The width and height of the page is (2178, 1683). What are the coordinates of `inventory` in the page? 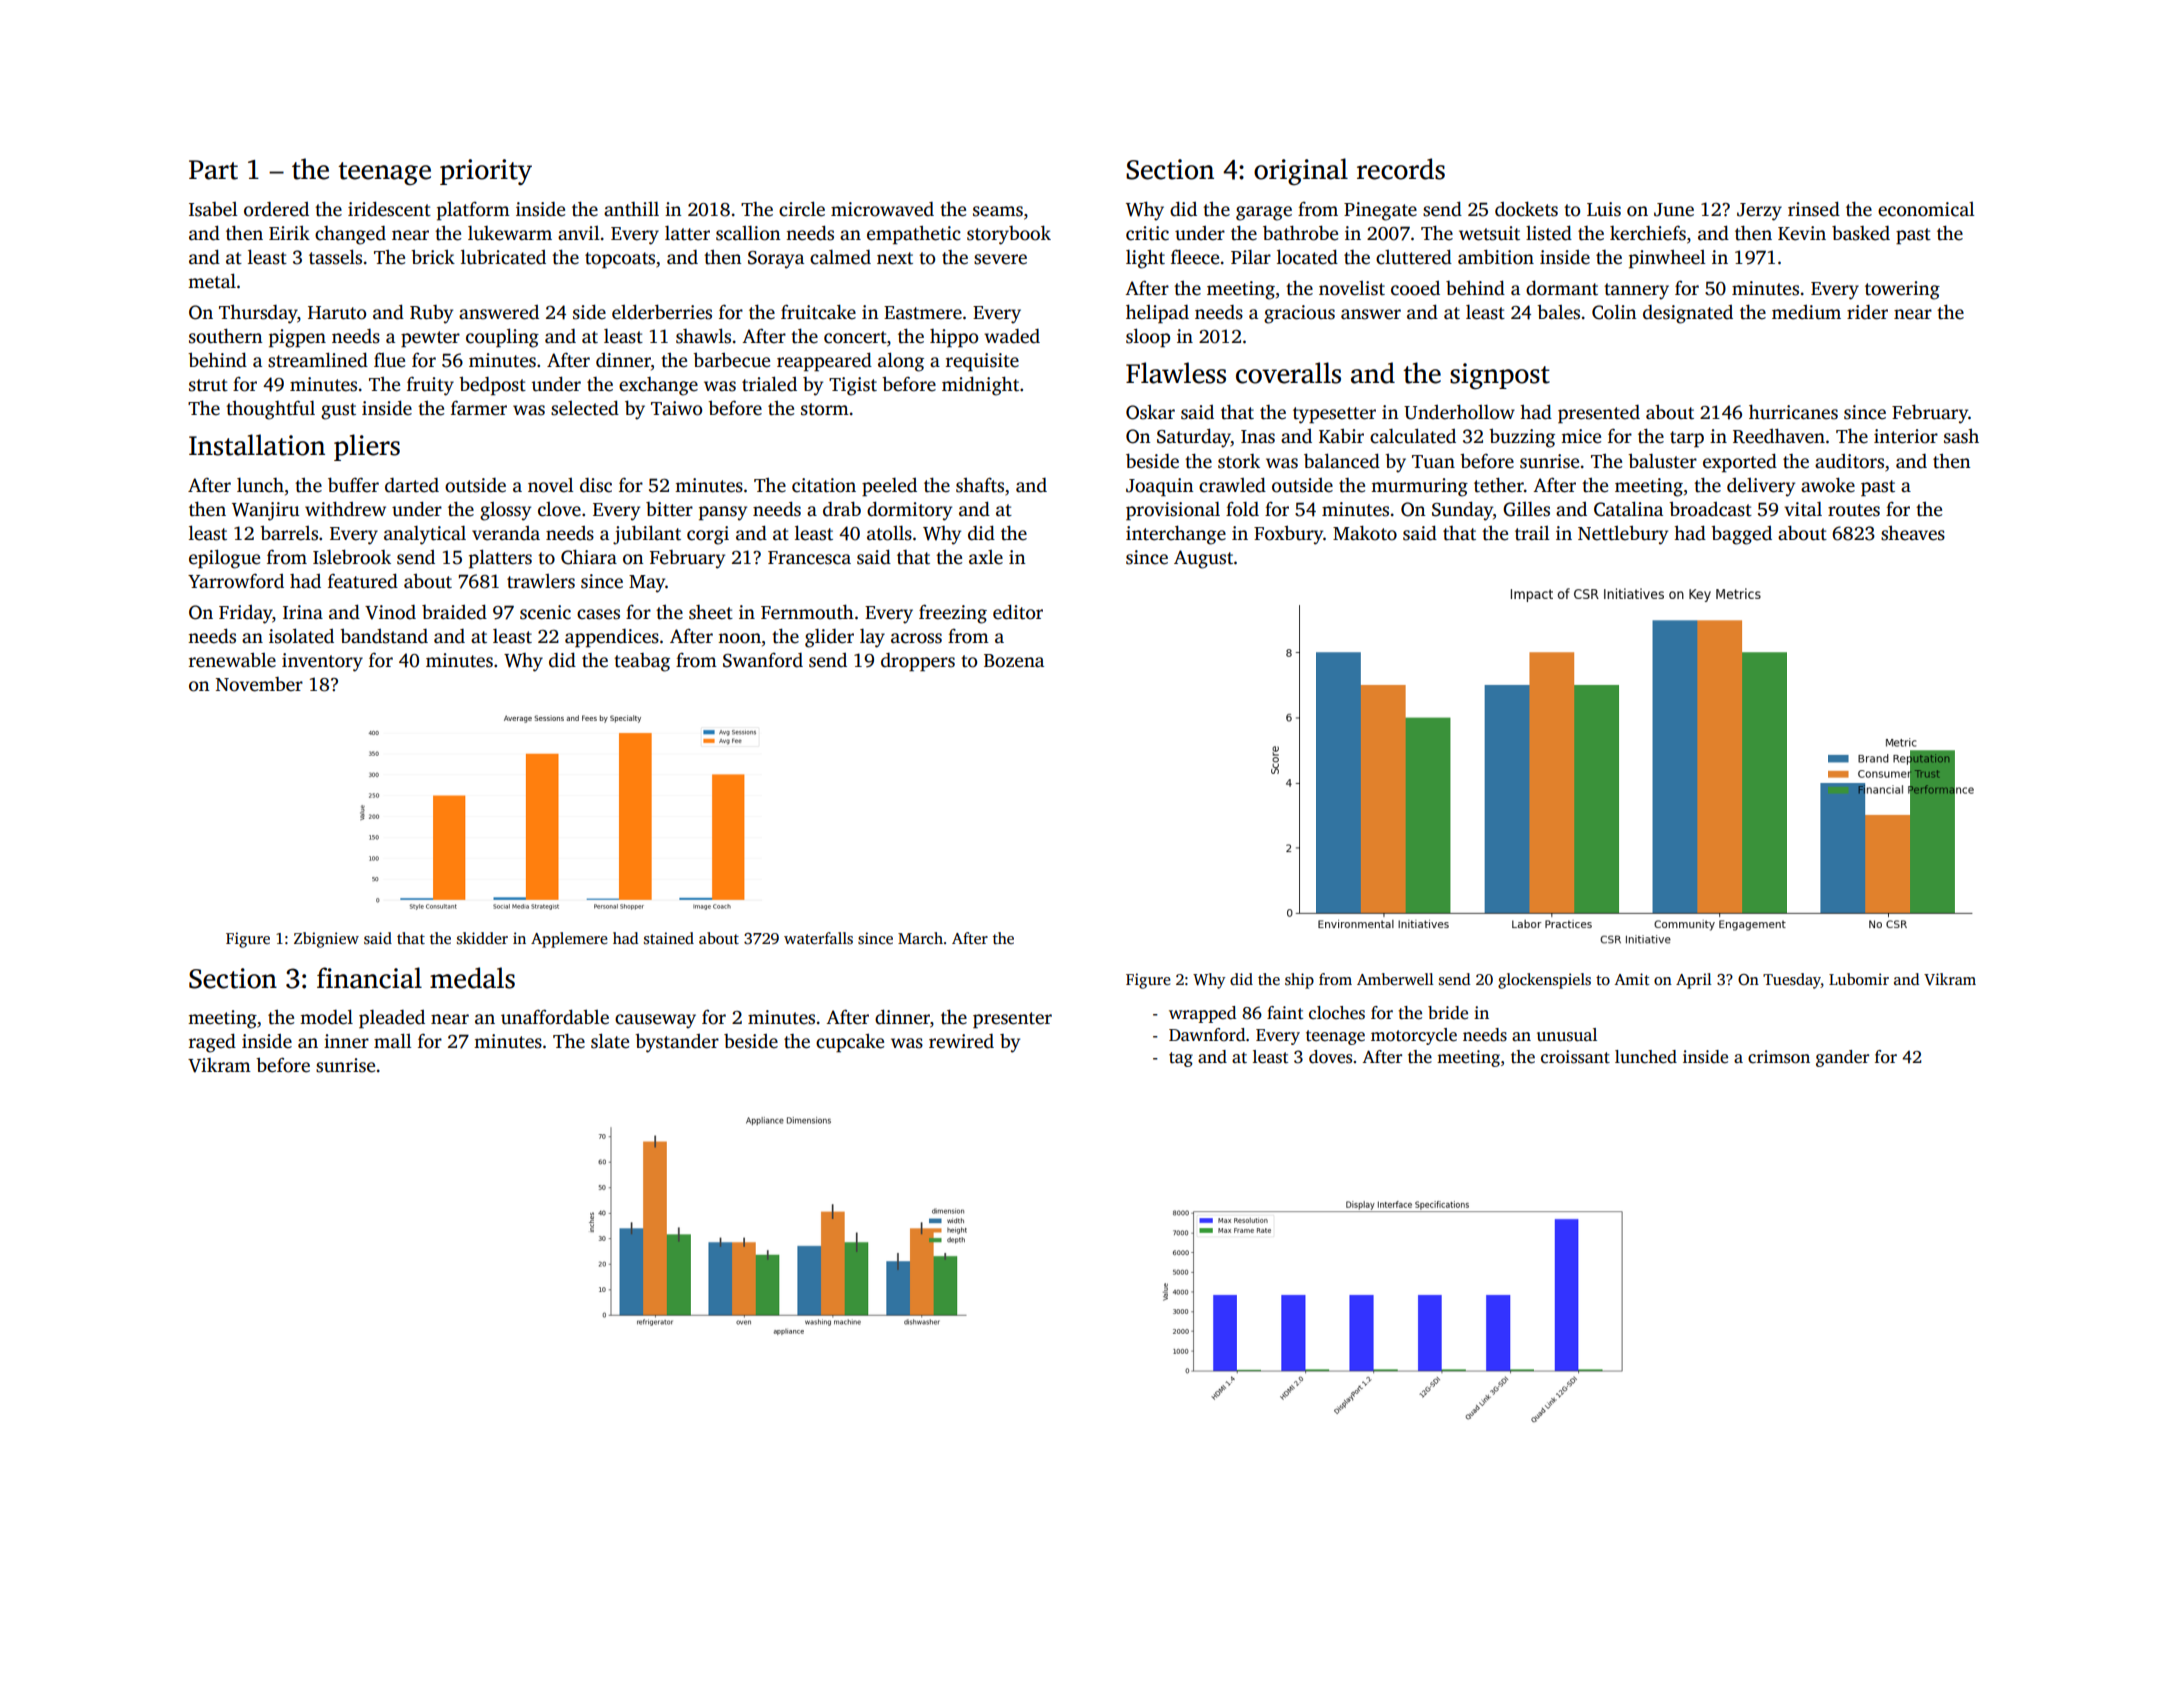 It's located at (322, 662).
